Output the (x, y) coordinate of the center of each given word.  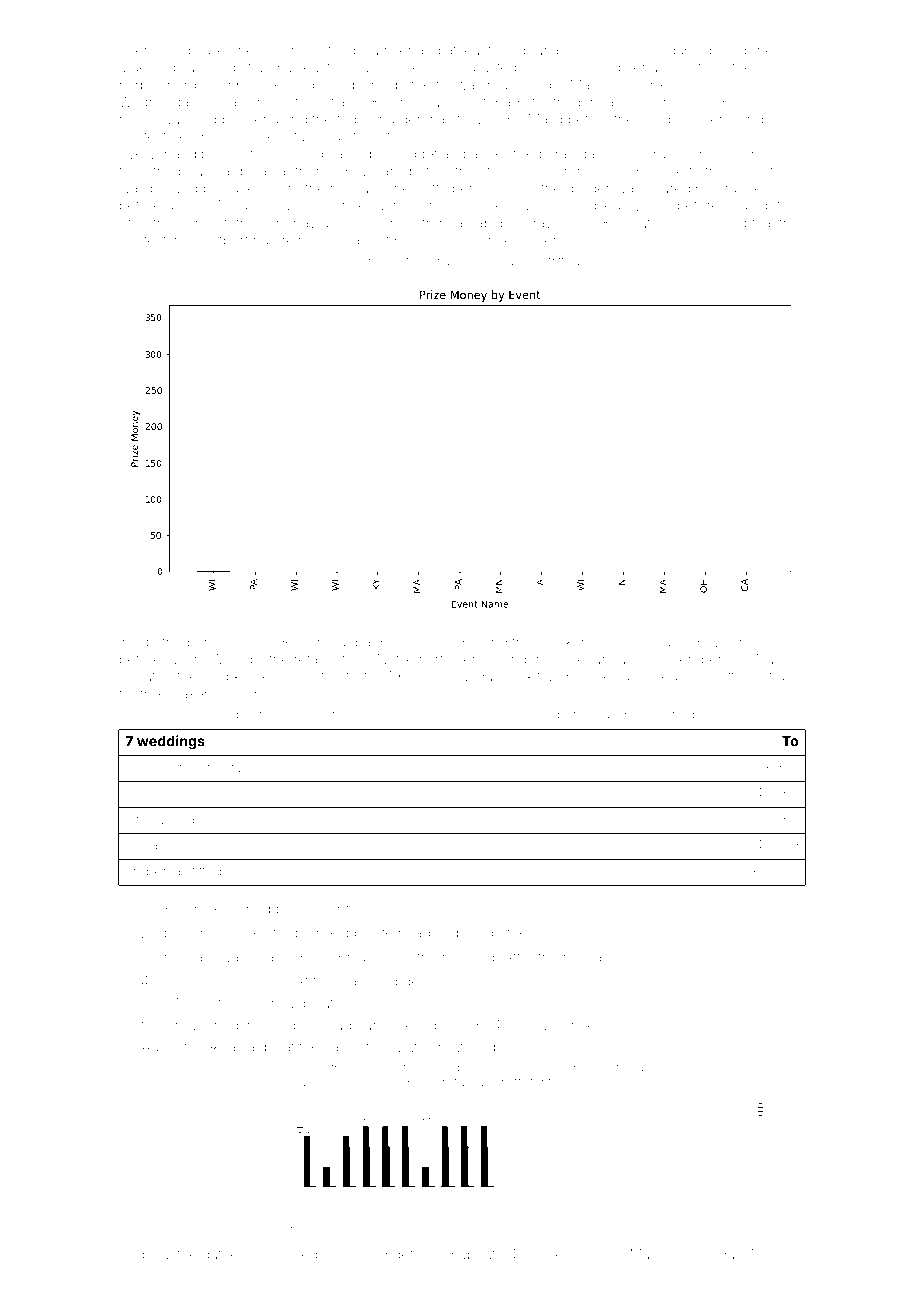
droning (571, 69)
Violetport (217, 241)
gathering (232, 1256)
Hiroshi (748, 642)
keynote (756, 173)
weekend (567, 642)
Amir (260, 1003)
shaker (187, 694)
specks (562, 1256)
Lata (404, 261)
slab (580, 1083)
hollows (530, 1025)
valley (214, 52)
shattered (734, 676)
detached (423, 1254)
